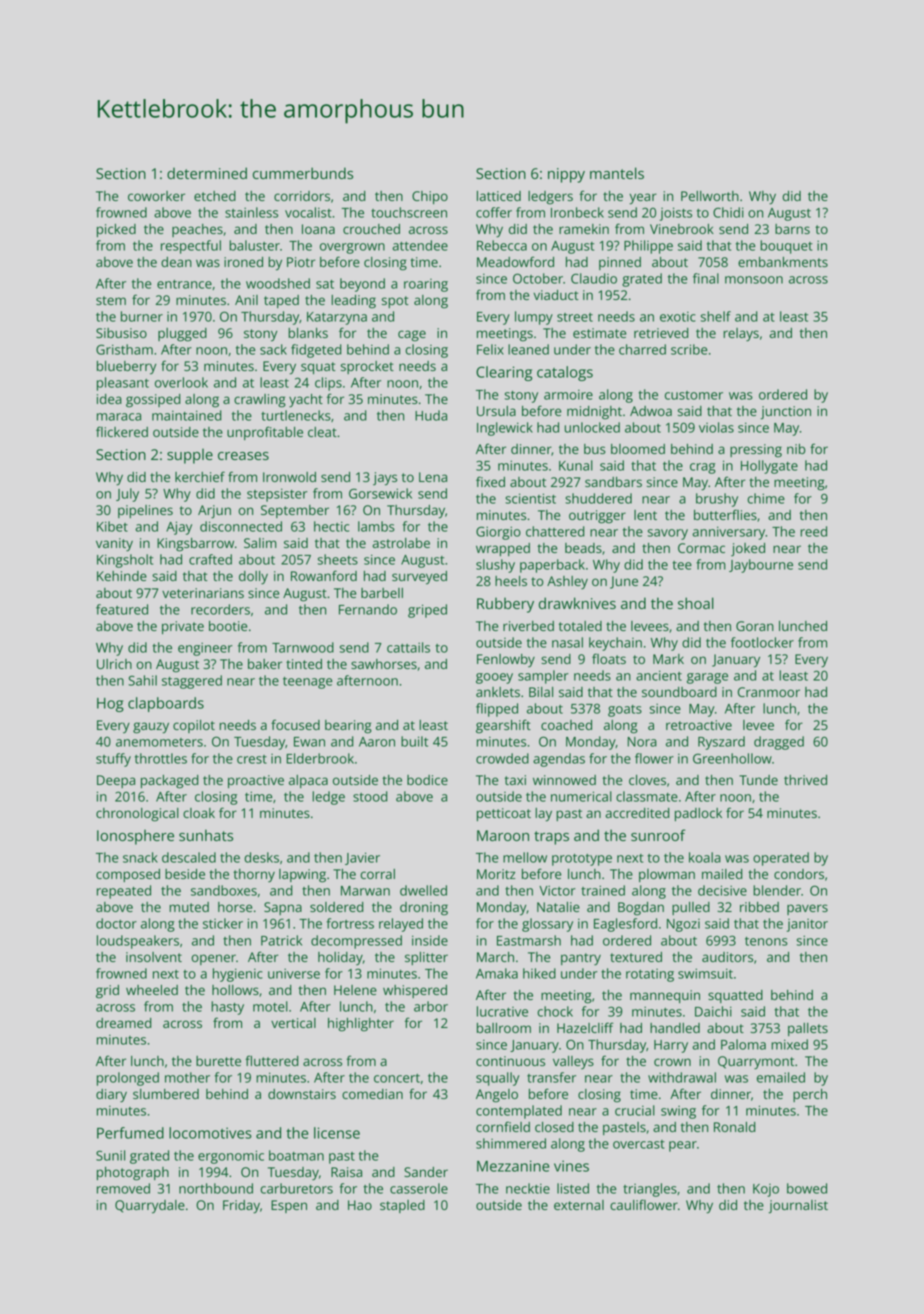 This image has height=1314, width=924. Describe the element at coordinates (431, 415) in the image. I see `Huda` at that location.
